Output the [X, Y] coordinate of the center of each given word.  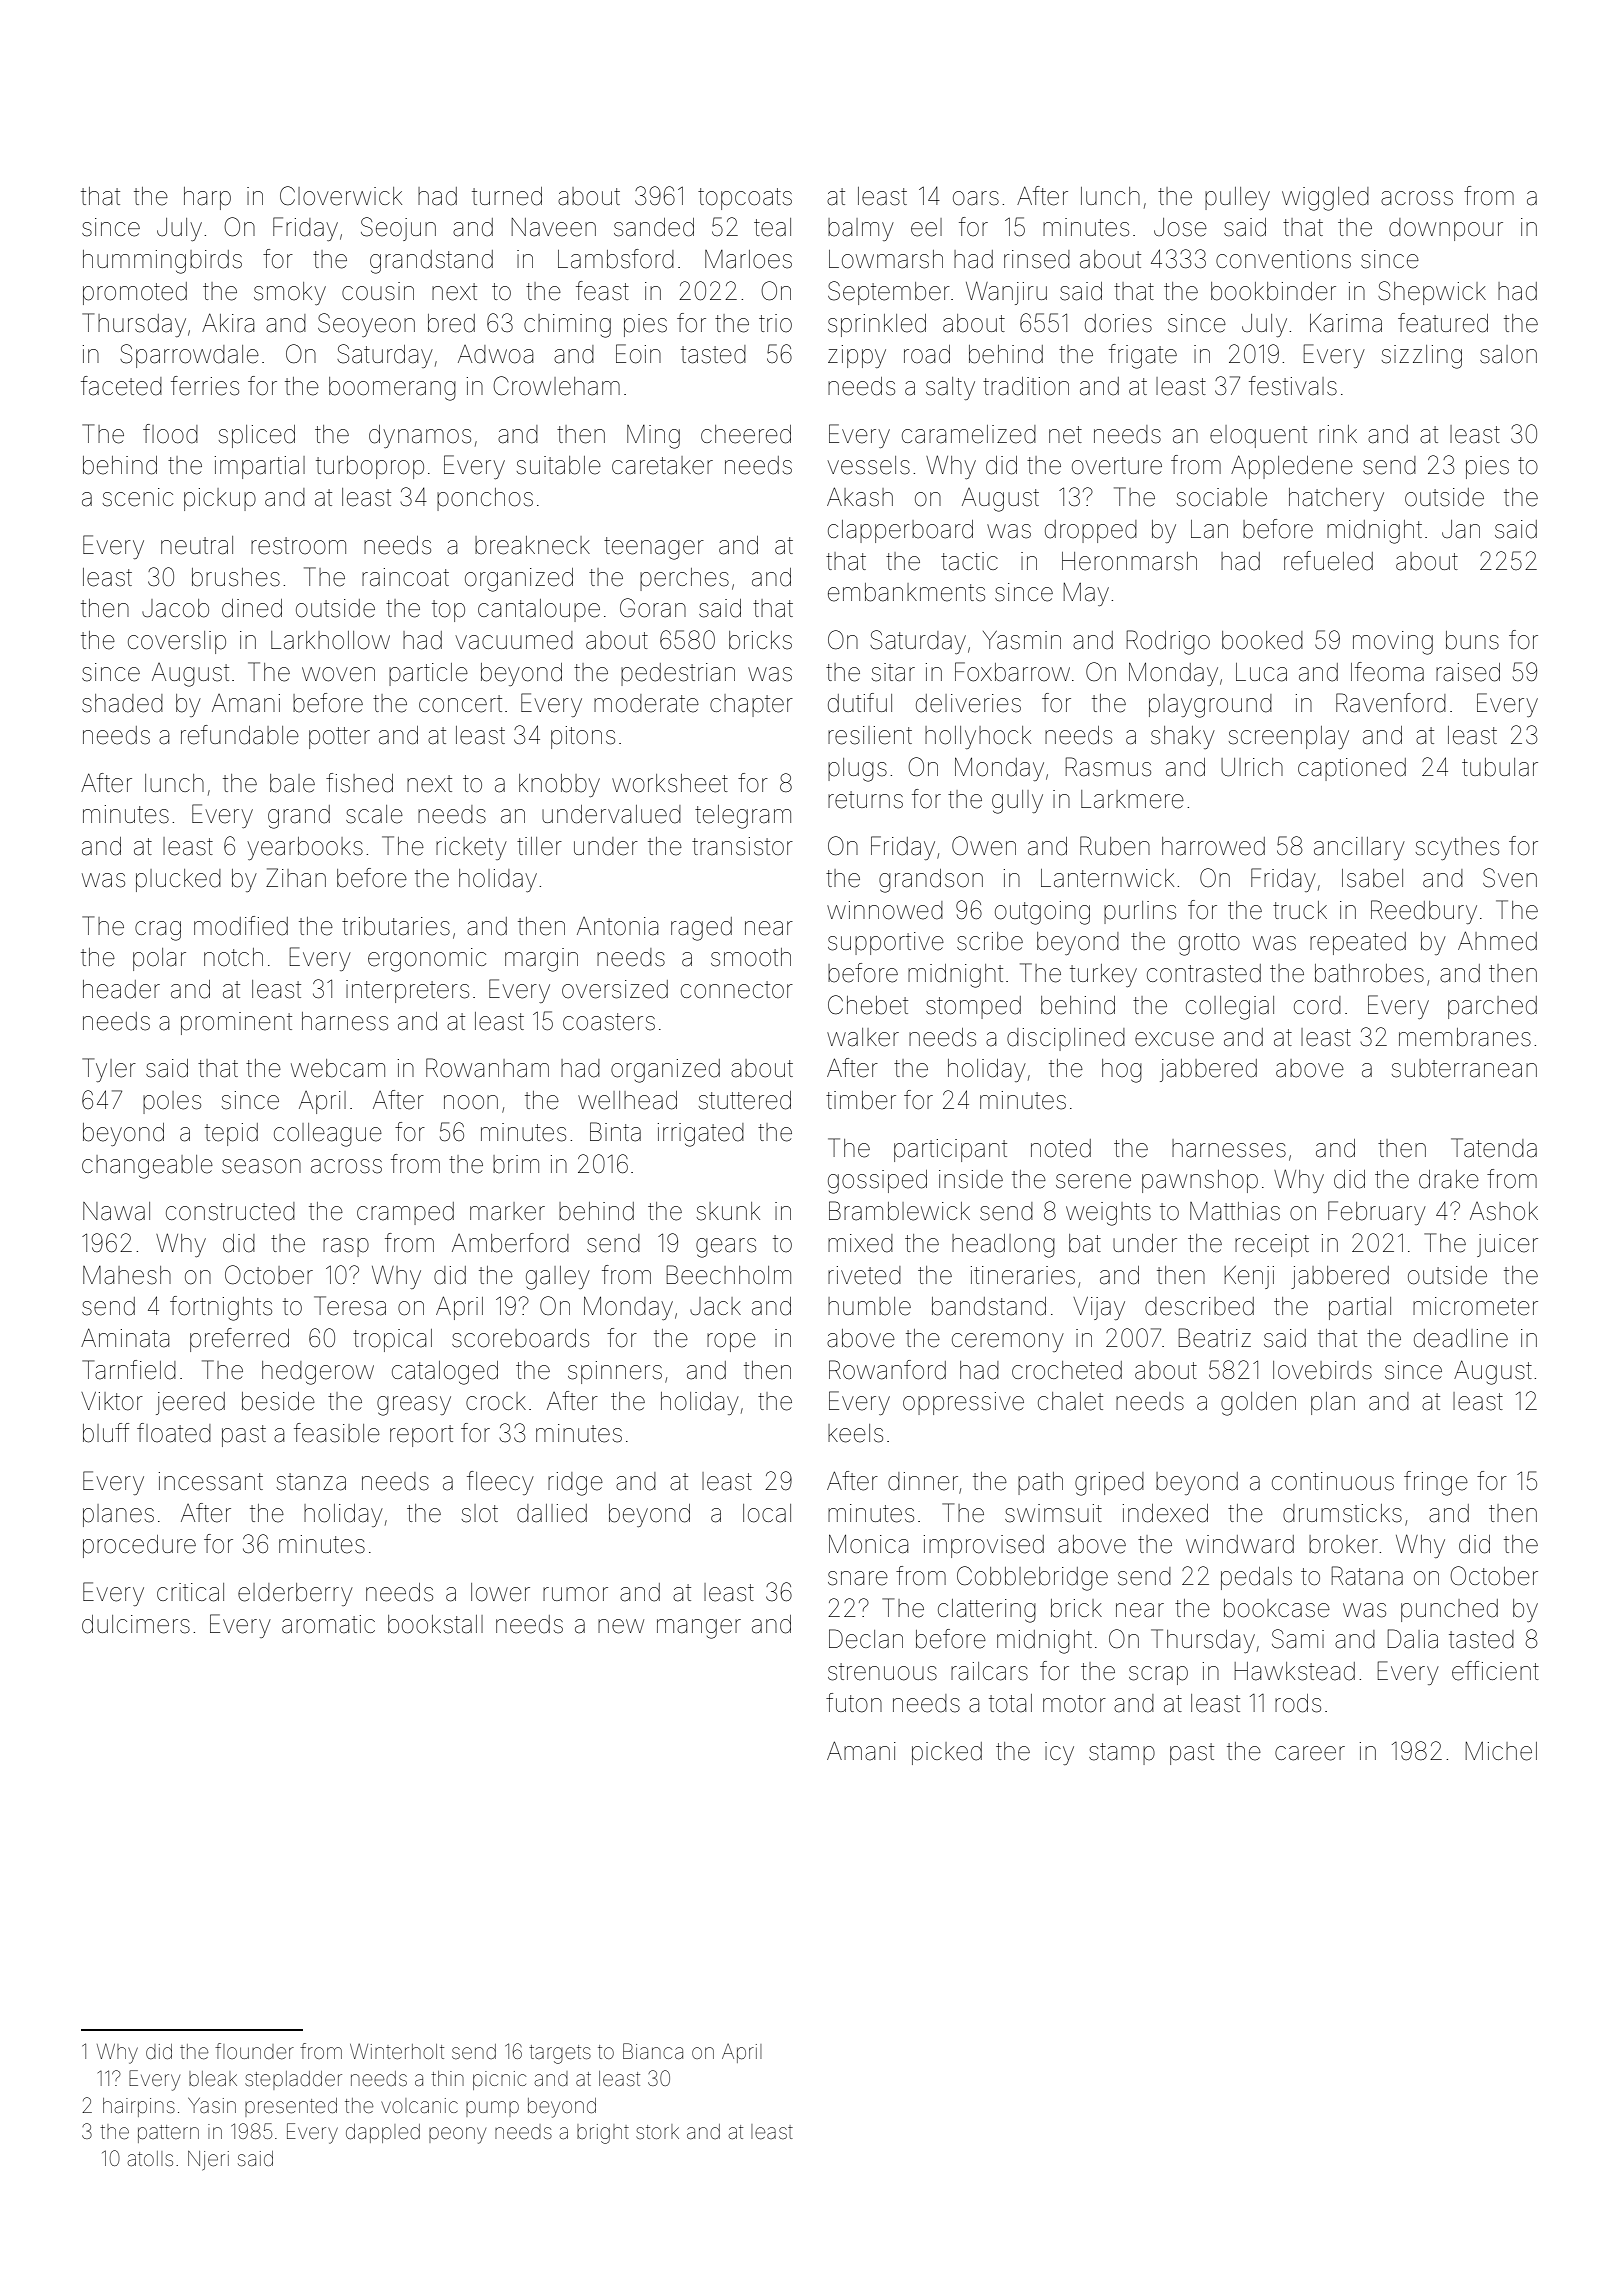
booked [1262, 640]
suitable [559, 465]
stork [657, 2131]
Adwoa [495, 354]
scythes [1457, 848]
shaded [122, 703]
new [621, 1626]
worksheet [670, 783]
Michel [1501, 1751]
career [1310, 1753]
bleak [213, 2079]
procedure [139, 1546]
